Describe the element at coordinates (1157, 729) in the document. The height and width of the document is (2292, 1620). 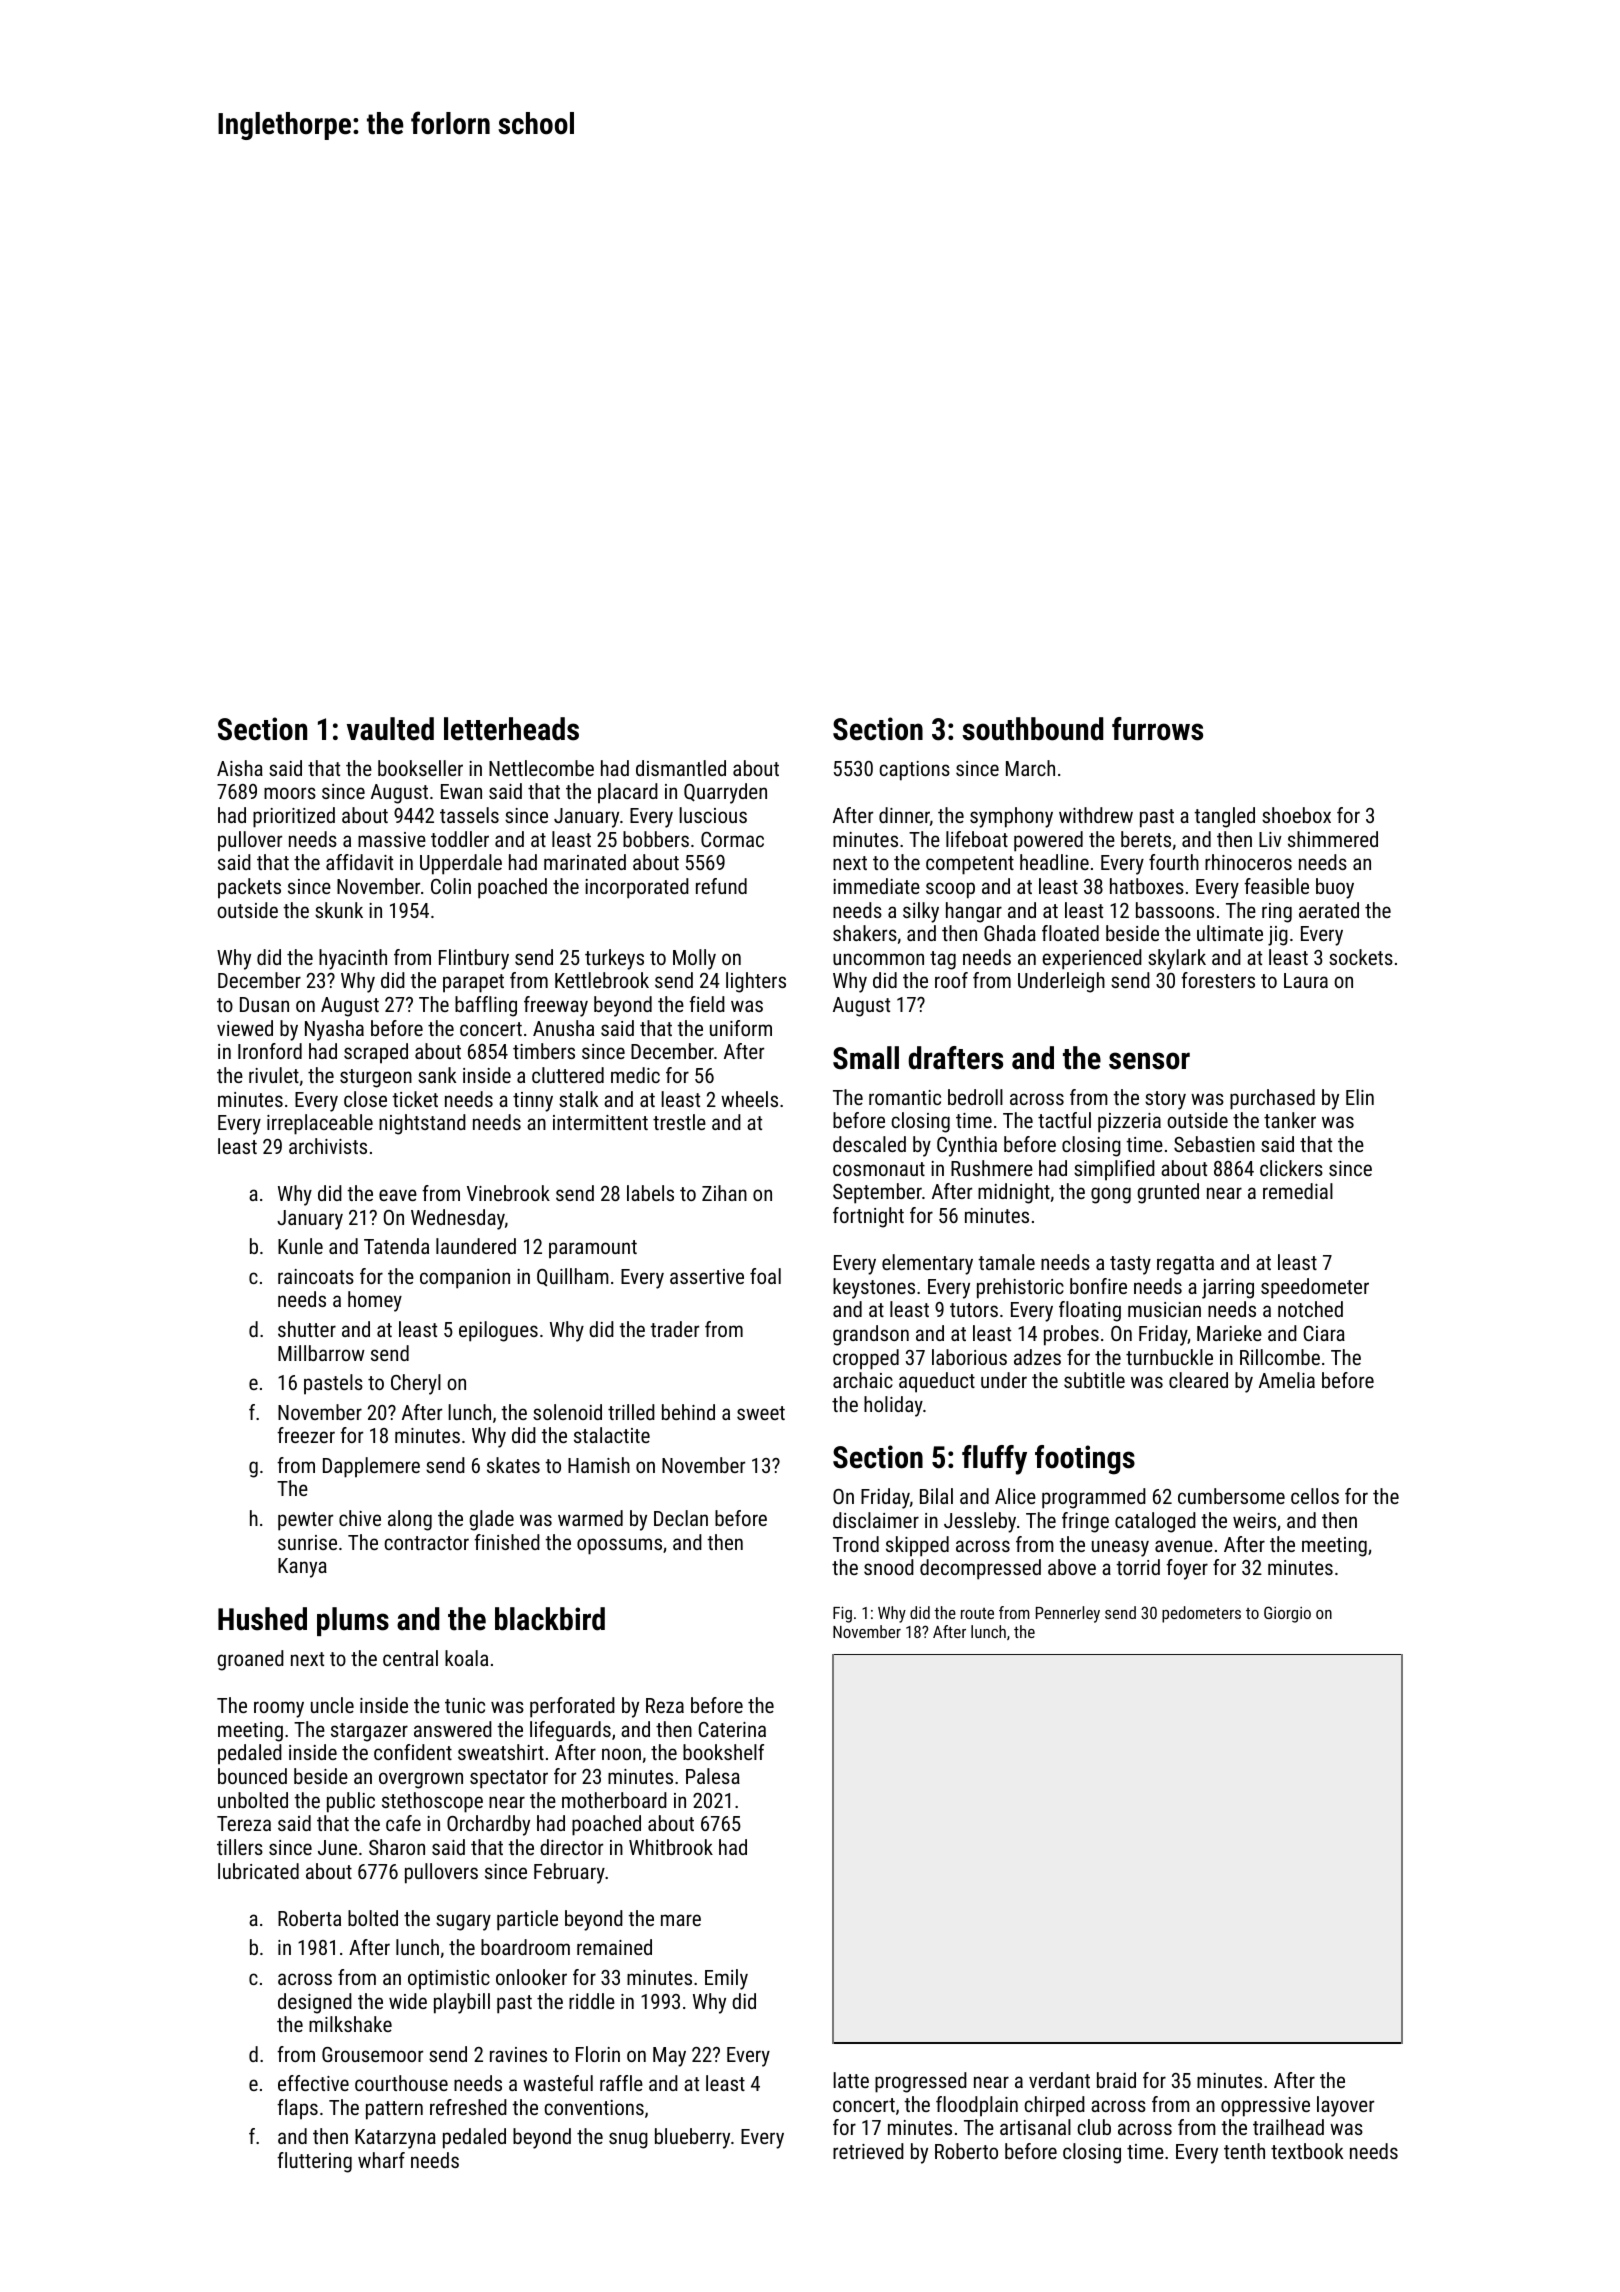
I see `furrows` at that location.
